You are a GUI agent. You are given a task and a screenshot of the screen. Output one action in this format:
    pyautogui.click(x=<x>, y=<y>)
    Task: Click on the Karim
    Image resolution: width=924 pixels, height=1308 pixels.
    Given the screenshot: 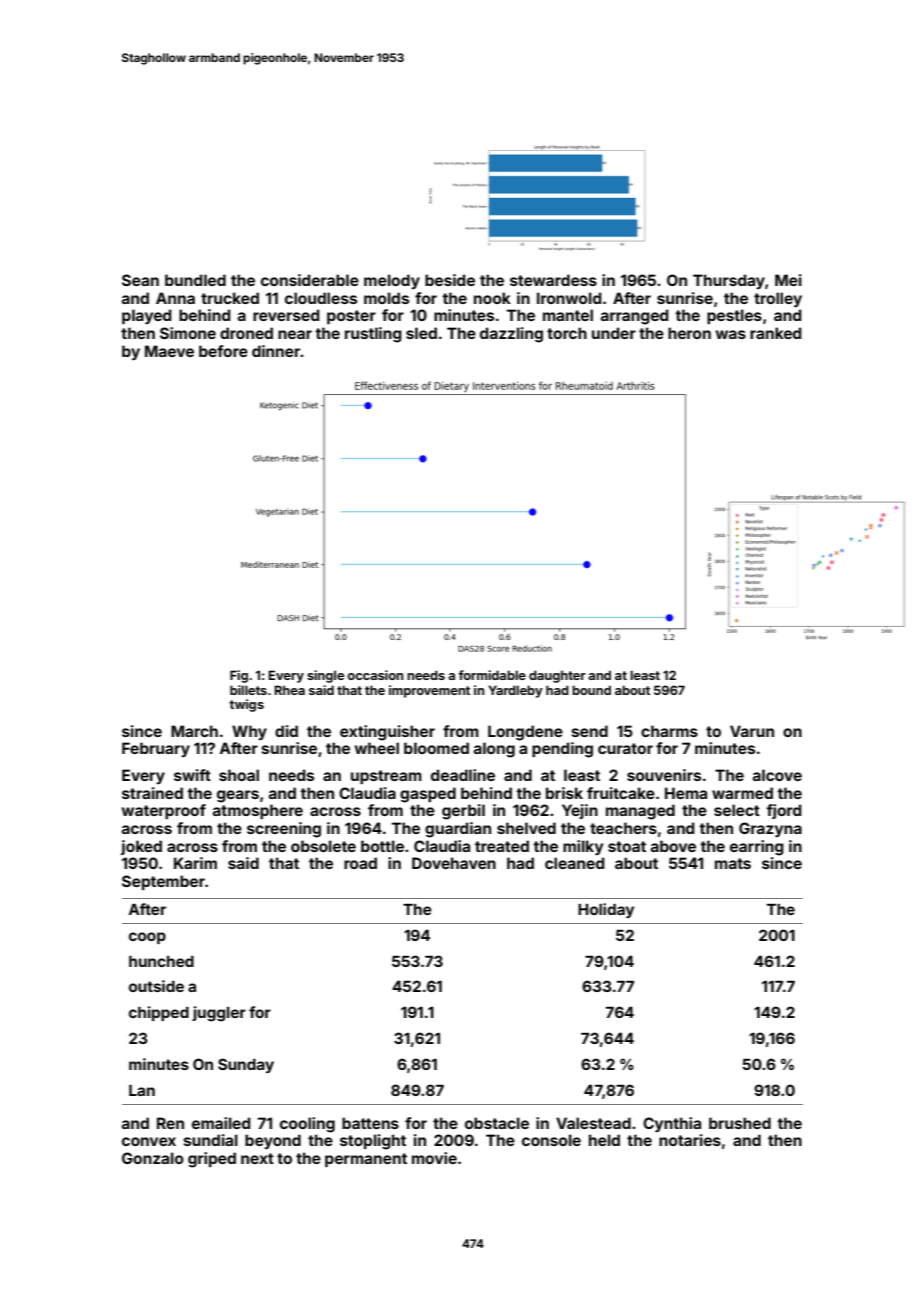 What is the action you would take?
    pyautogui.click(x=195, y=863)
